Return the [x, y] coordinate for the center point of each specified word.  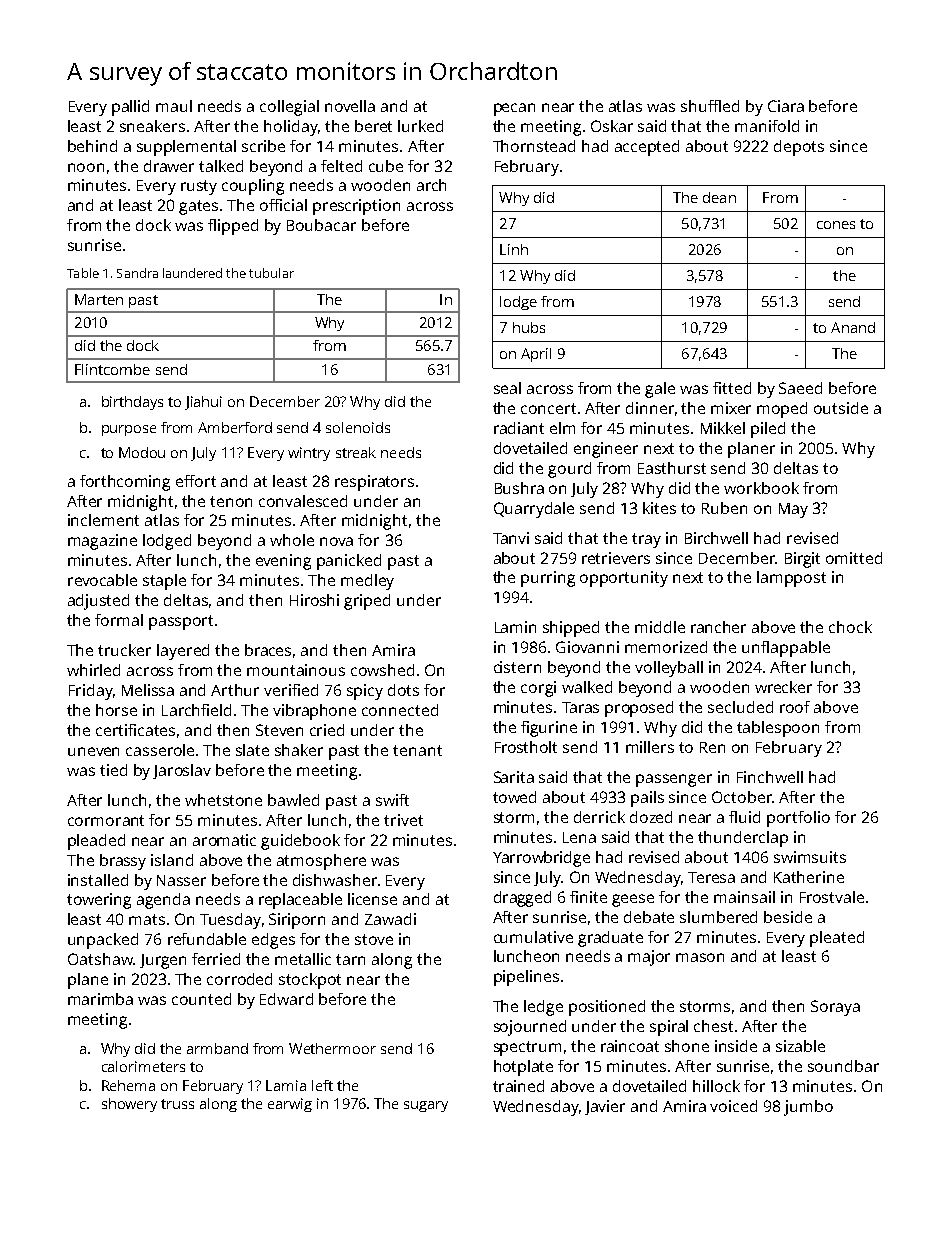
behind [92, 146]
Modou [142, 452]
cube [386, 166]
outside [841, 408]
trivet [403, 820]
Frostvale [832, 897]
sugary [426, 1106]
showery [129, 1105]
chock [850, 627]
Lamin [515, 627]
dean [719, 197]
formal [119, 620]
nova [336, 541]
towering [99, 901]
